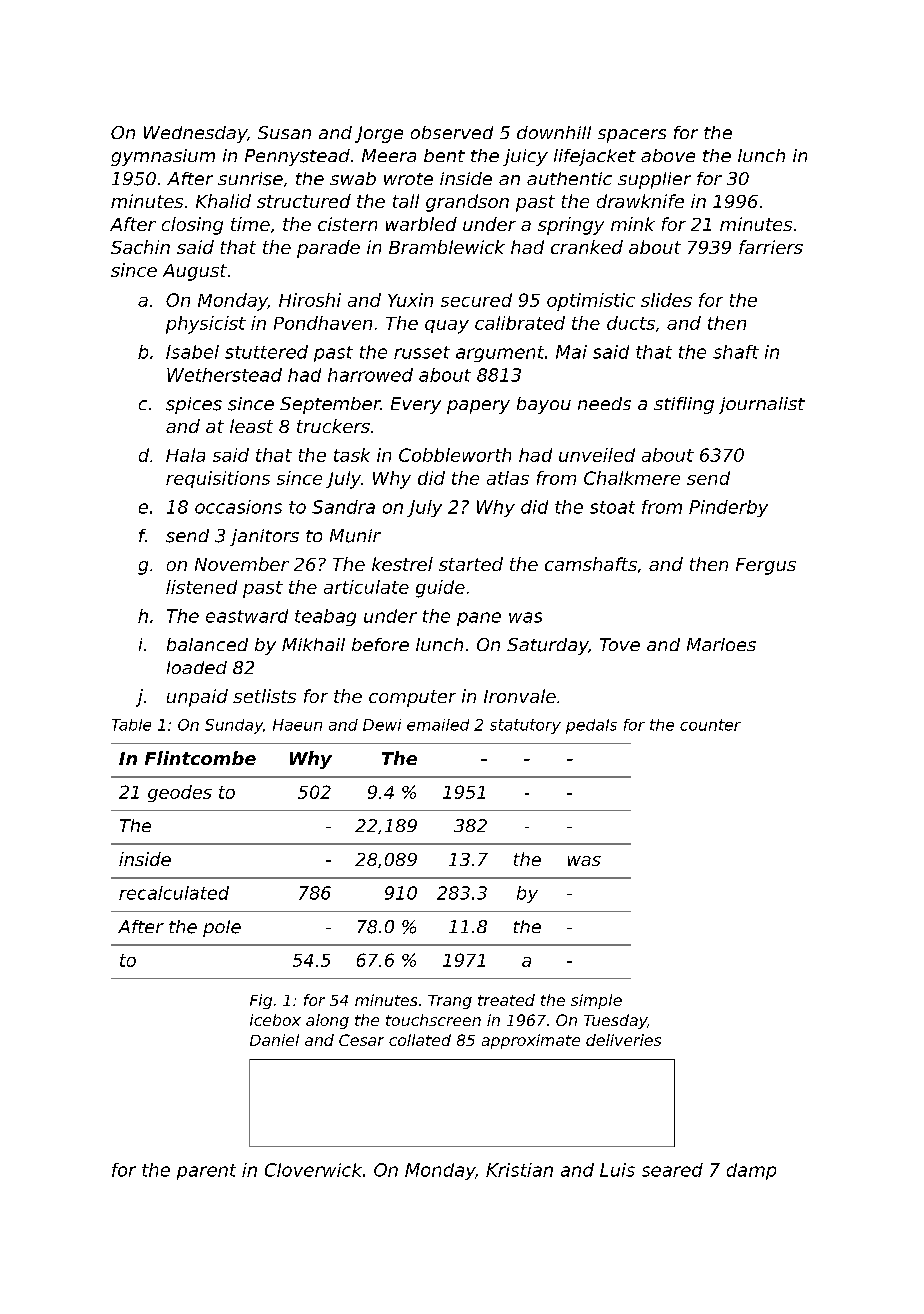 The image size is (924, 1314). What do you see at coordinates (728, 508) in the document?
I see `Pinderby` at bounding box center [728, 508].
